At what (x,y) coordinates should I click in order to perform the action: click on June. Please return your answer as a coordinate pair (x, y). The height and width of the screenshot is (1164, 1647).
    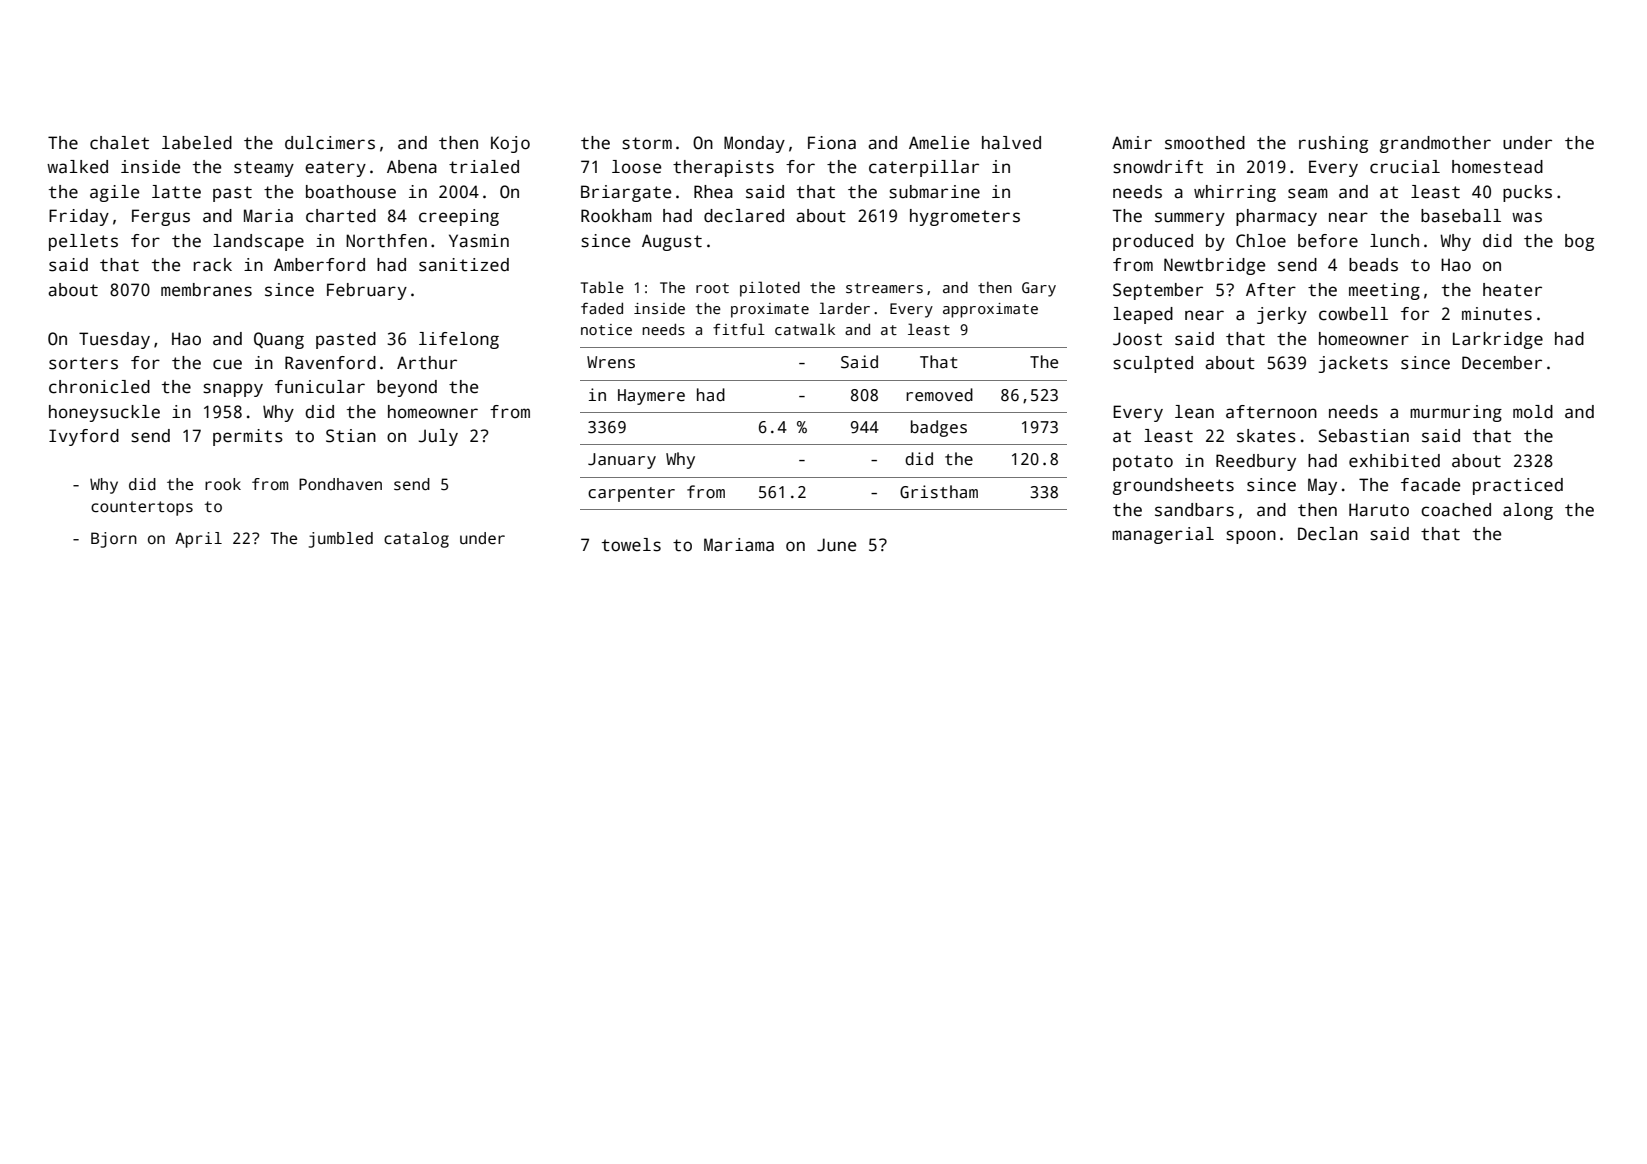
    Looking at the image, I should click on (836, 545).
